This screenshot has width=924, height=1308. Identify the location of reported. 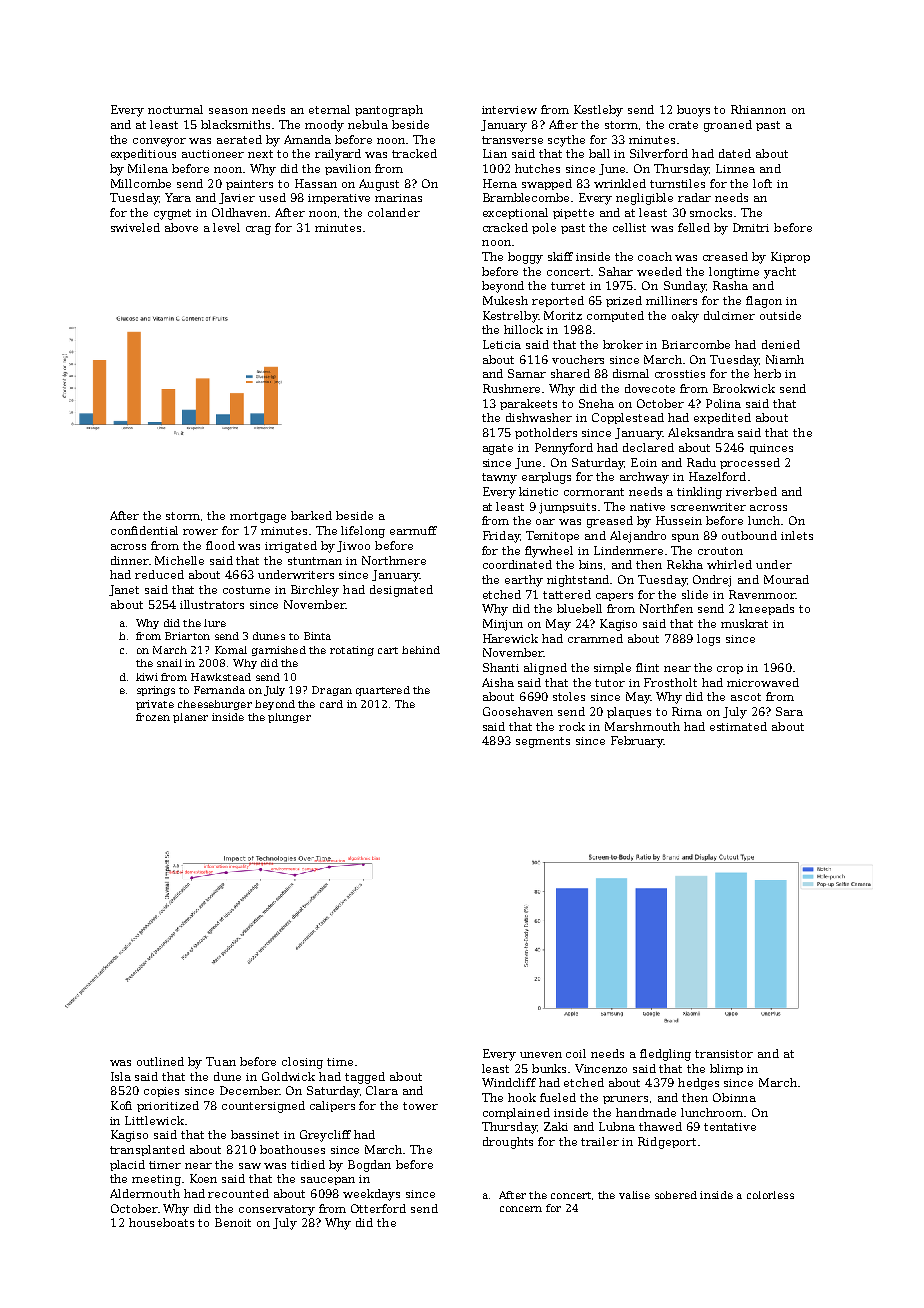
(558, 301).
